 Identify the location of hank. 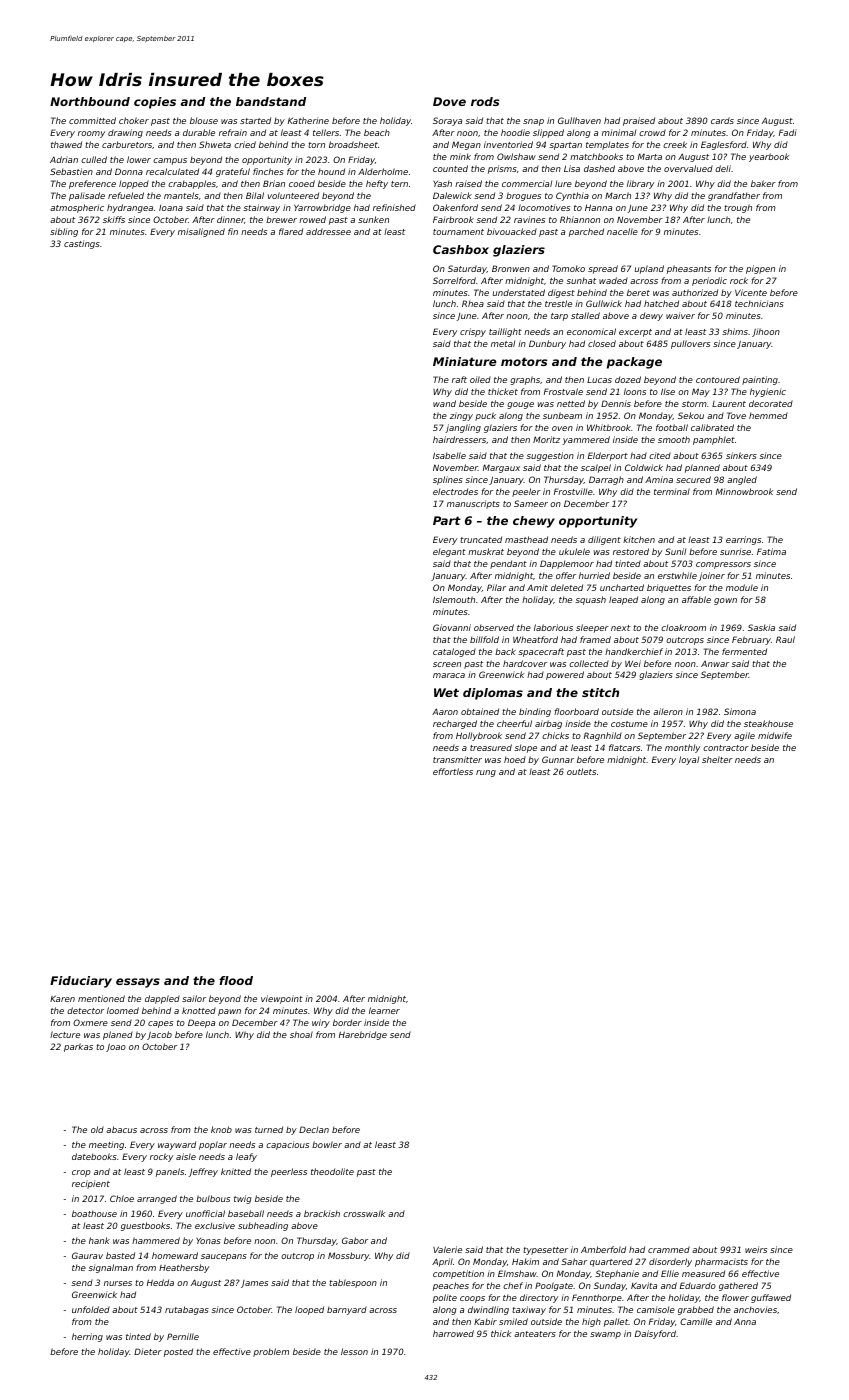
(99, 1240).
